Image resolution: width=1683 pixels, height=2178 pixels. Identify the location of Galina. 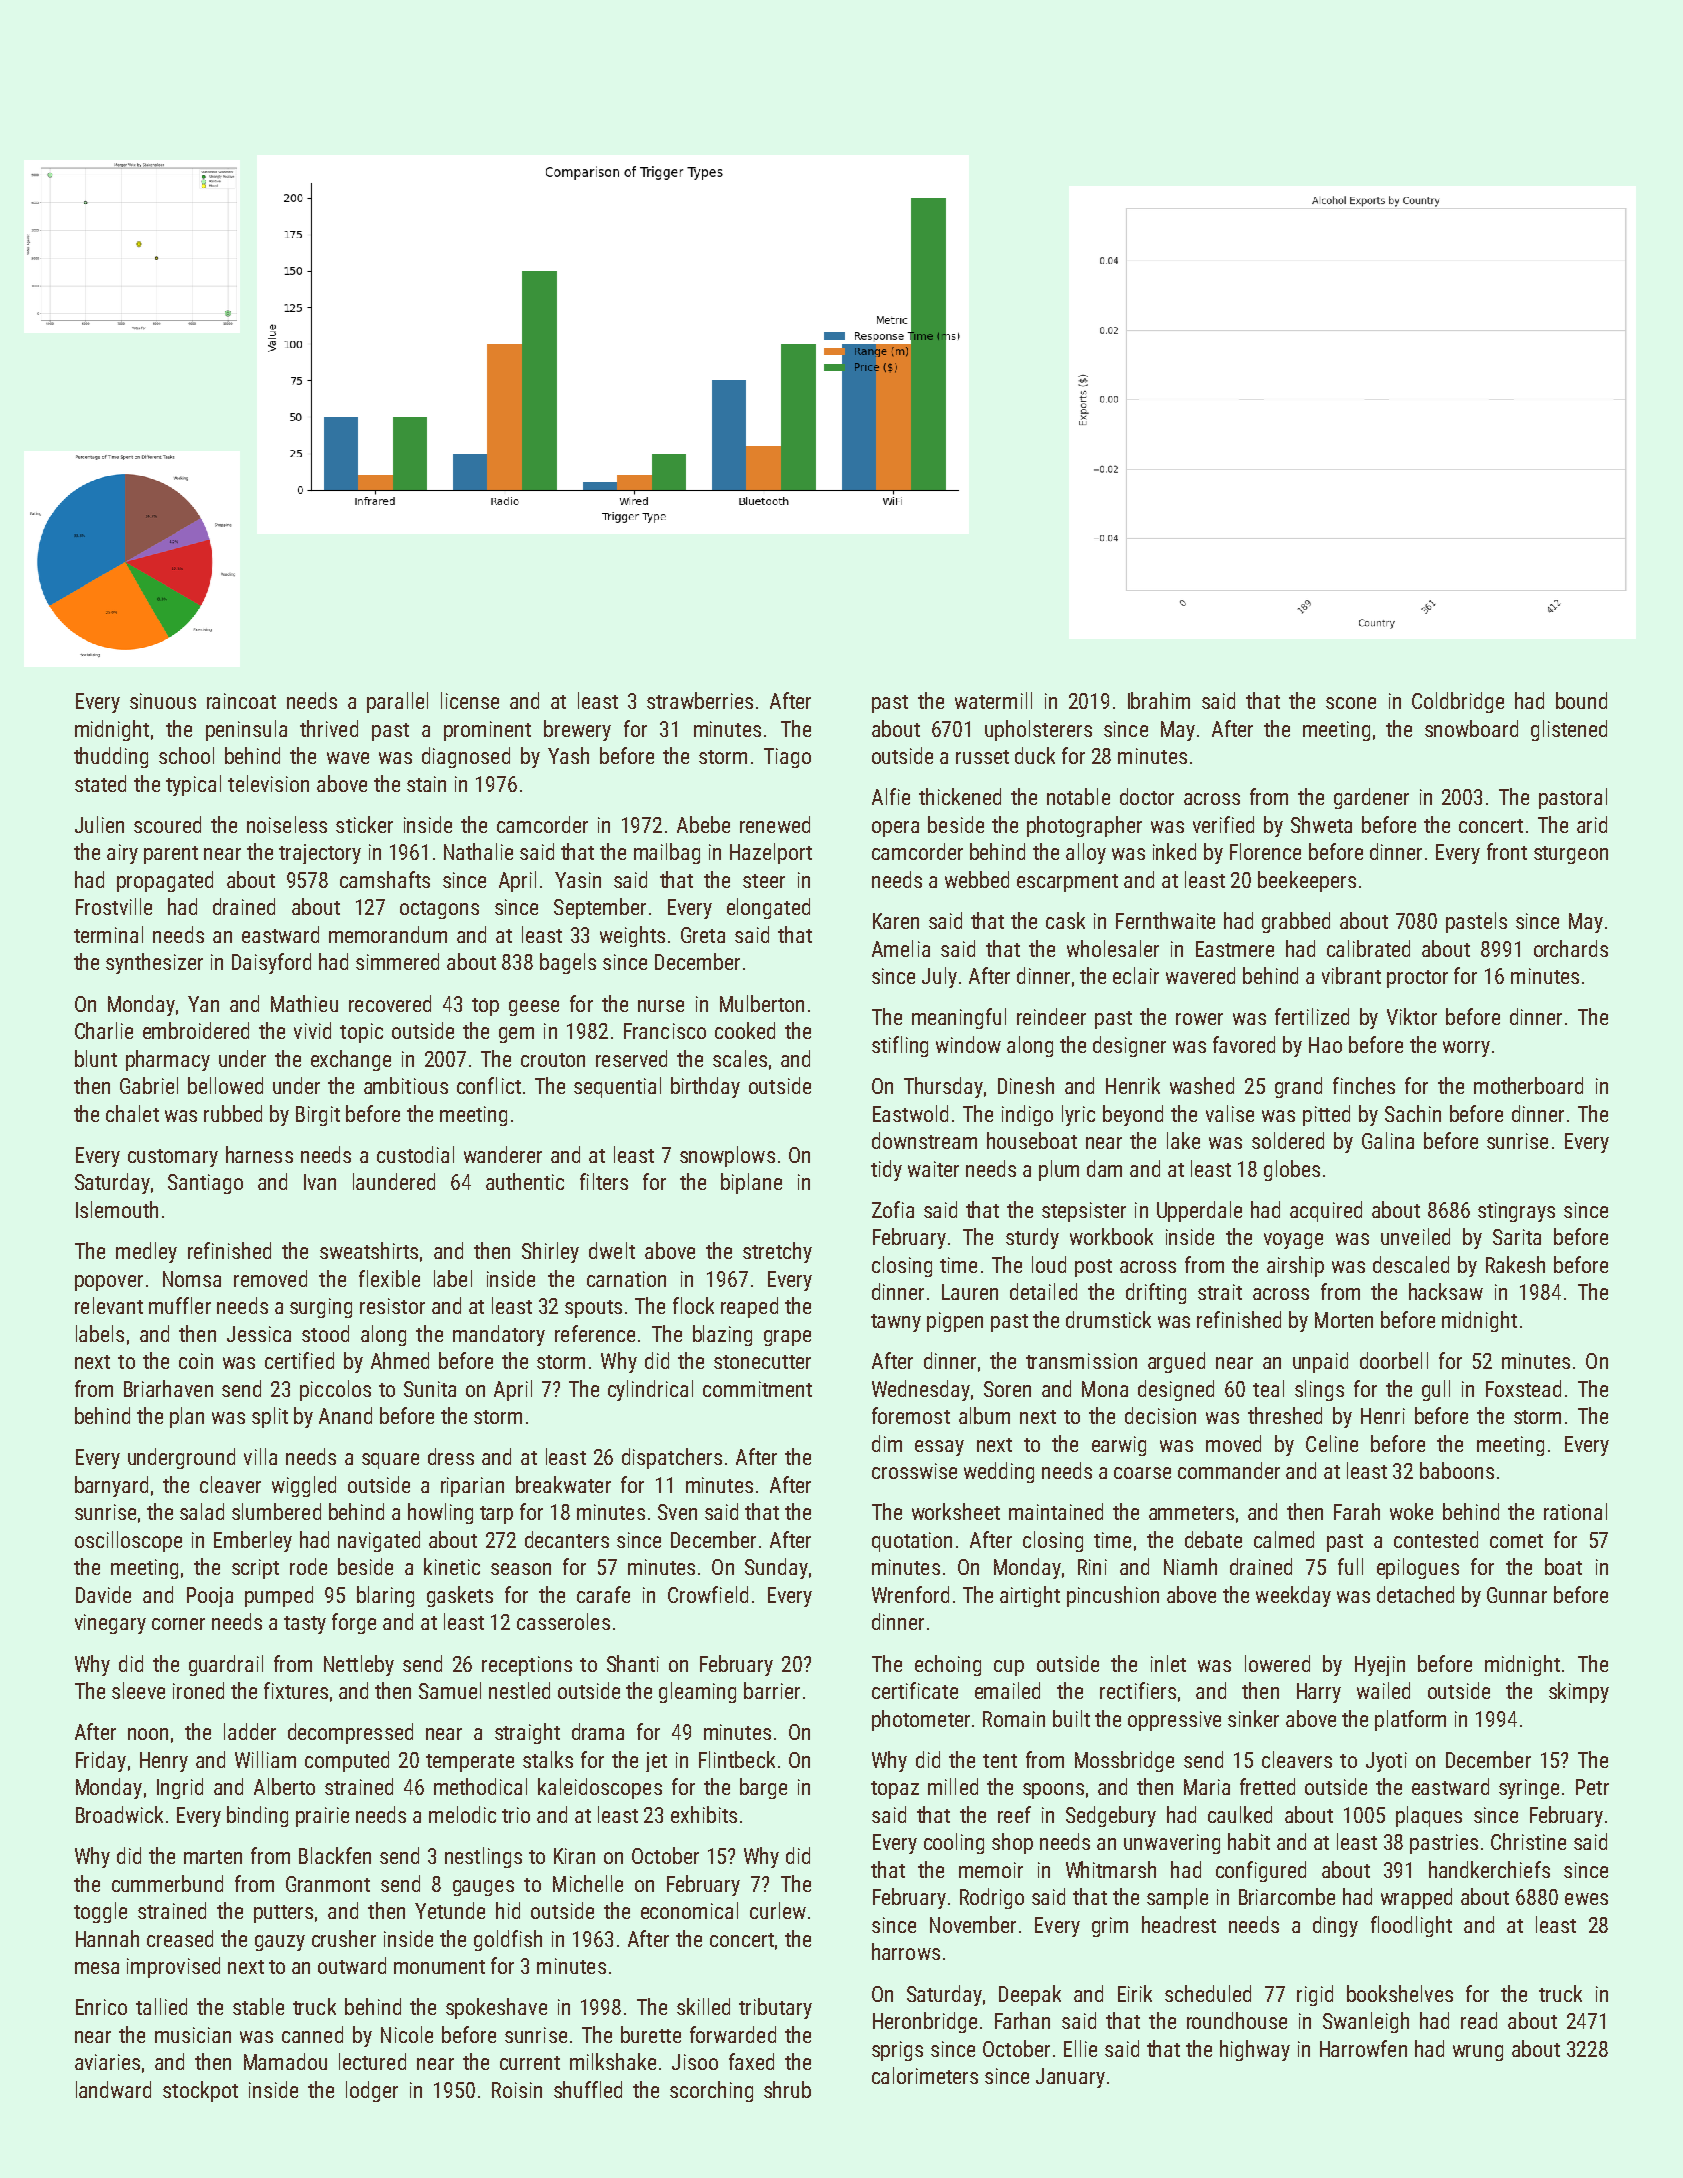
(1388, 1140).
